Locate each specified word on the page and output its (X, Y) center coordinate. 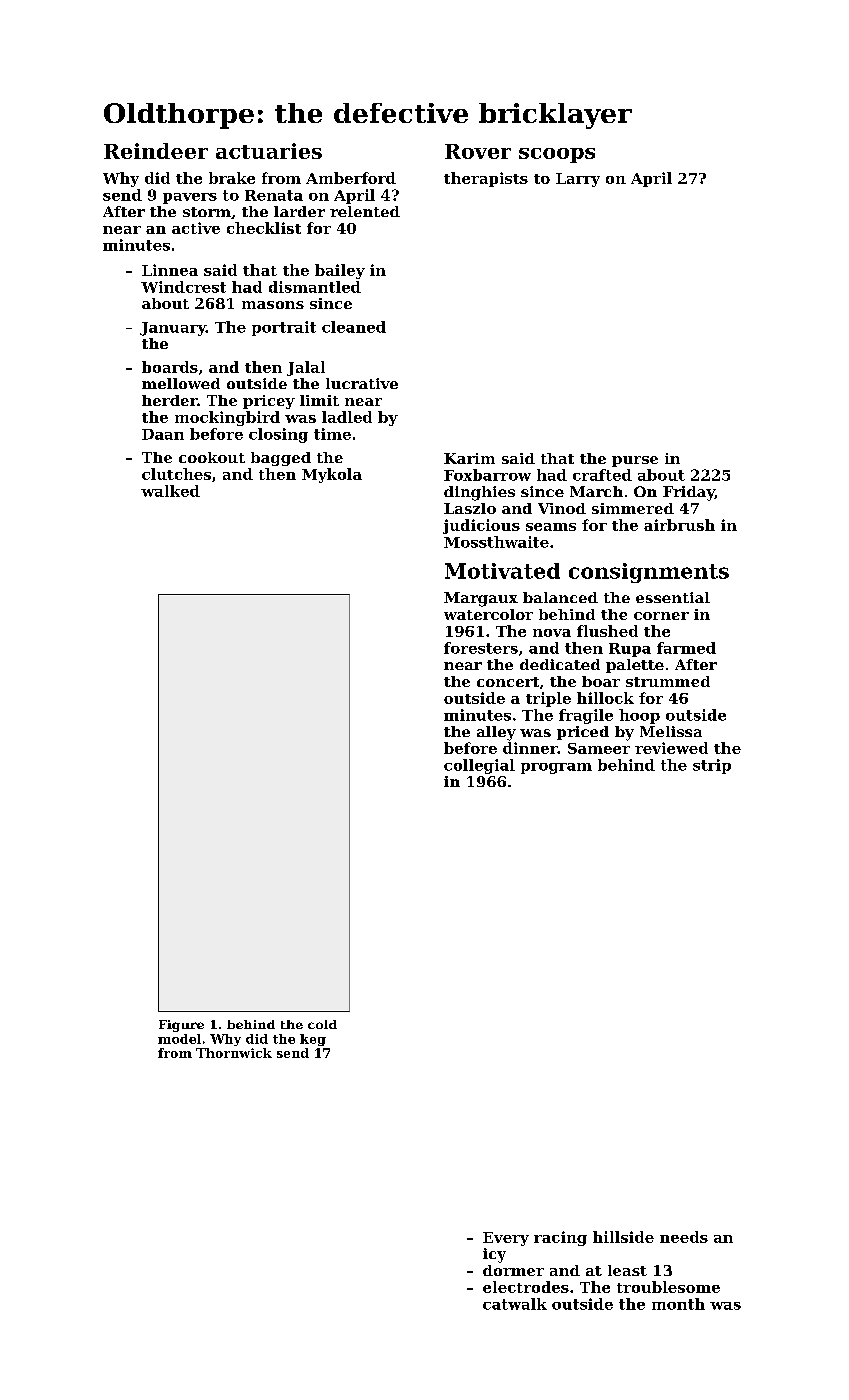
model (179, 1039)
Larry (578, 180)
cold (322, 1024)
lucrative (362, 383)
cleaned (354, 327)
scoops (557, 155)
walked (170, 491)
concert (508, 682)
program (556, 768)
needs (684, 1237)
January (173, 329)
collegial (479, 766)
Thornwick (234, 1053)
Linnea (170, 270)
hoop (639, 716)
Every (506, 1239)
